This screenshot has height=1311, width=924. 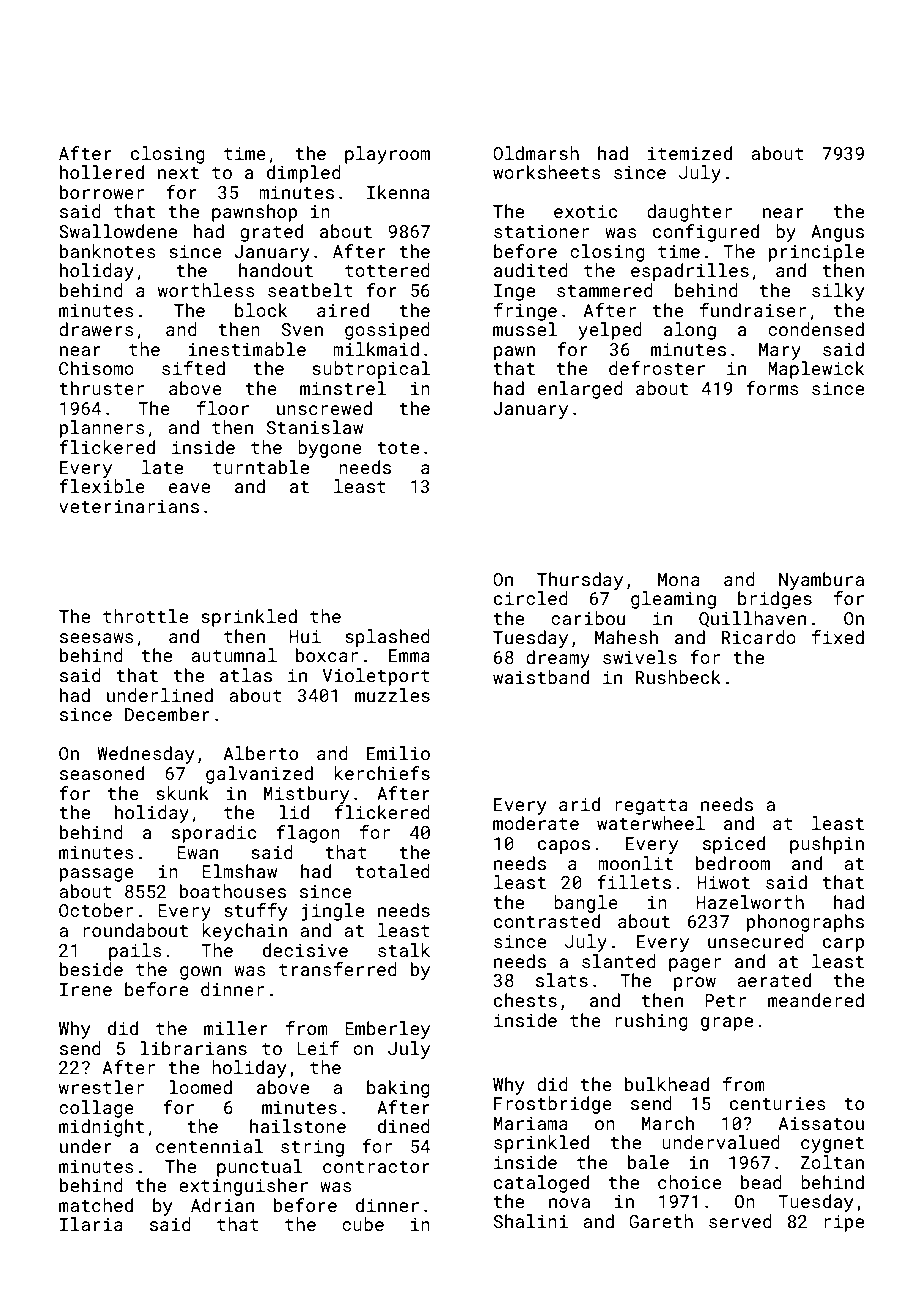 I want to click on Ikenna, so click(x=398, y=192).
